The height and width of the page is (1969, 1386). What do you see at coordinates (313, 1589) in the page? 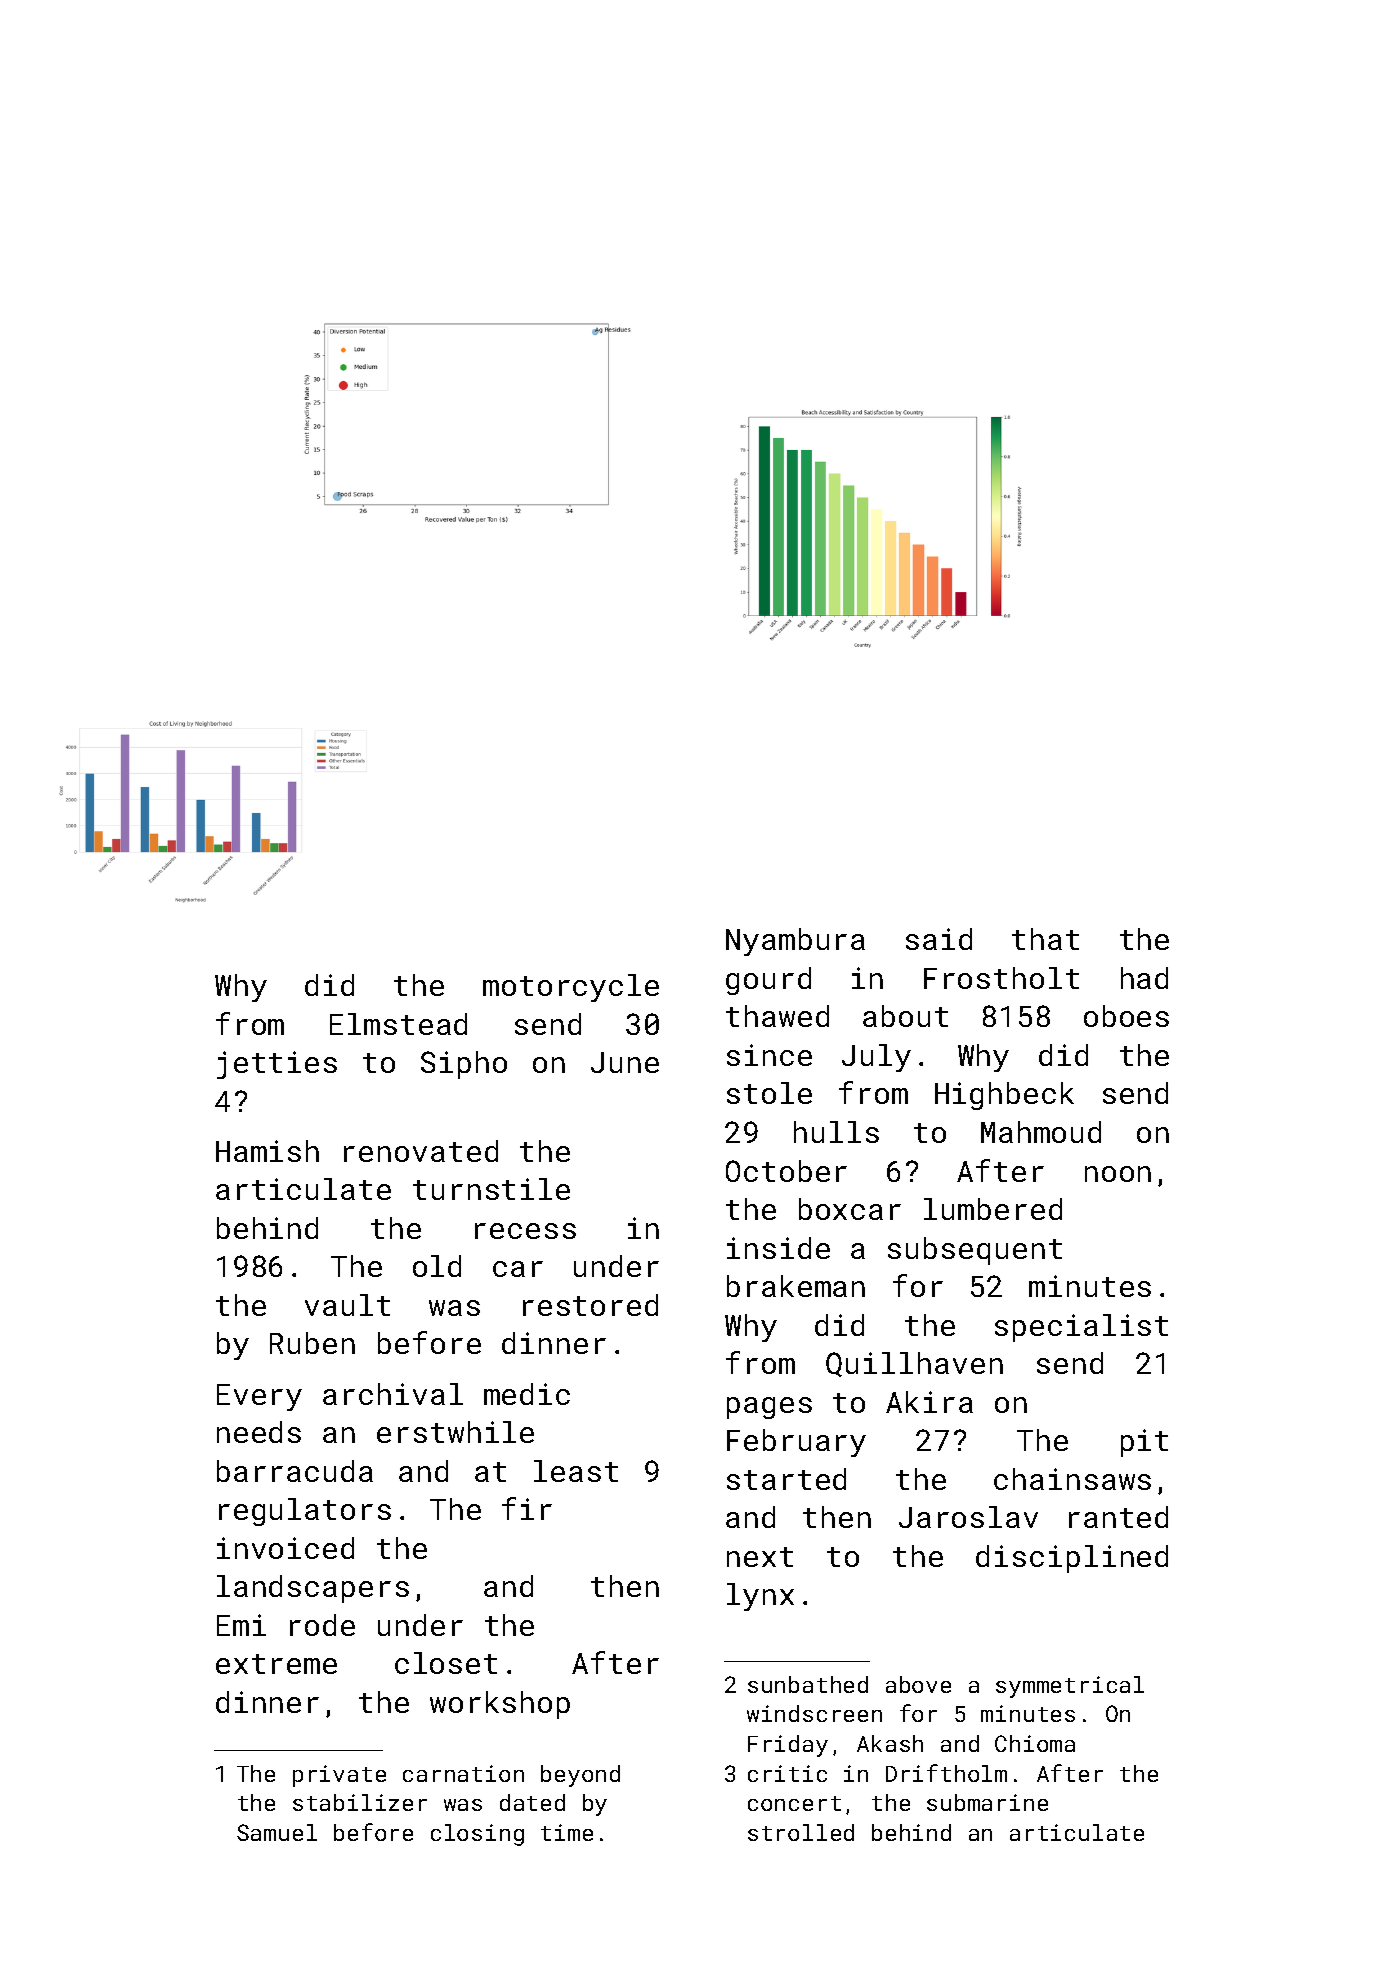
I see `landscapers` at bounding box center [313, 1589].
